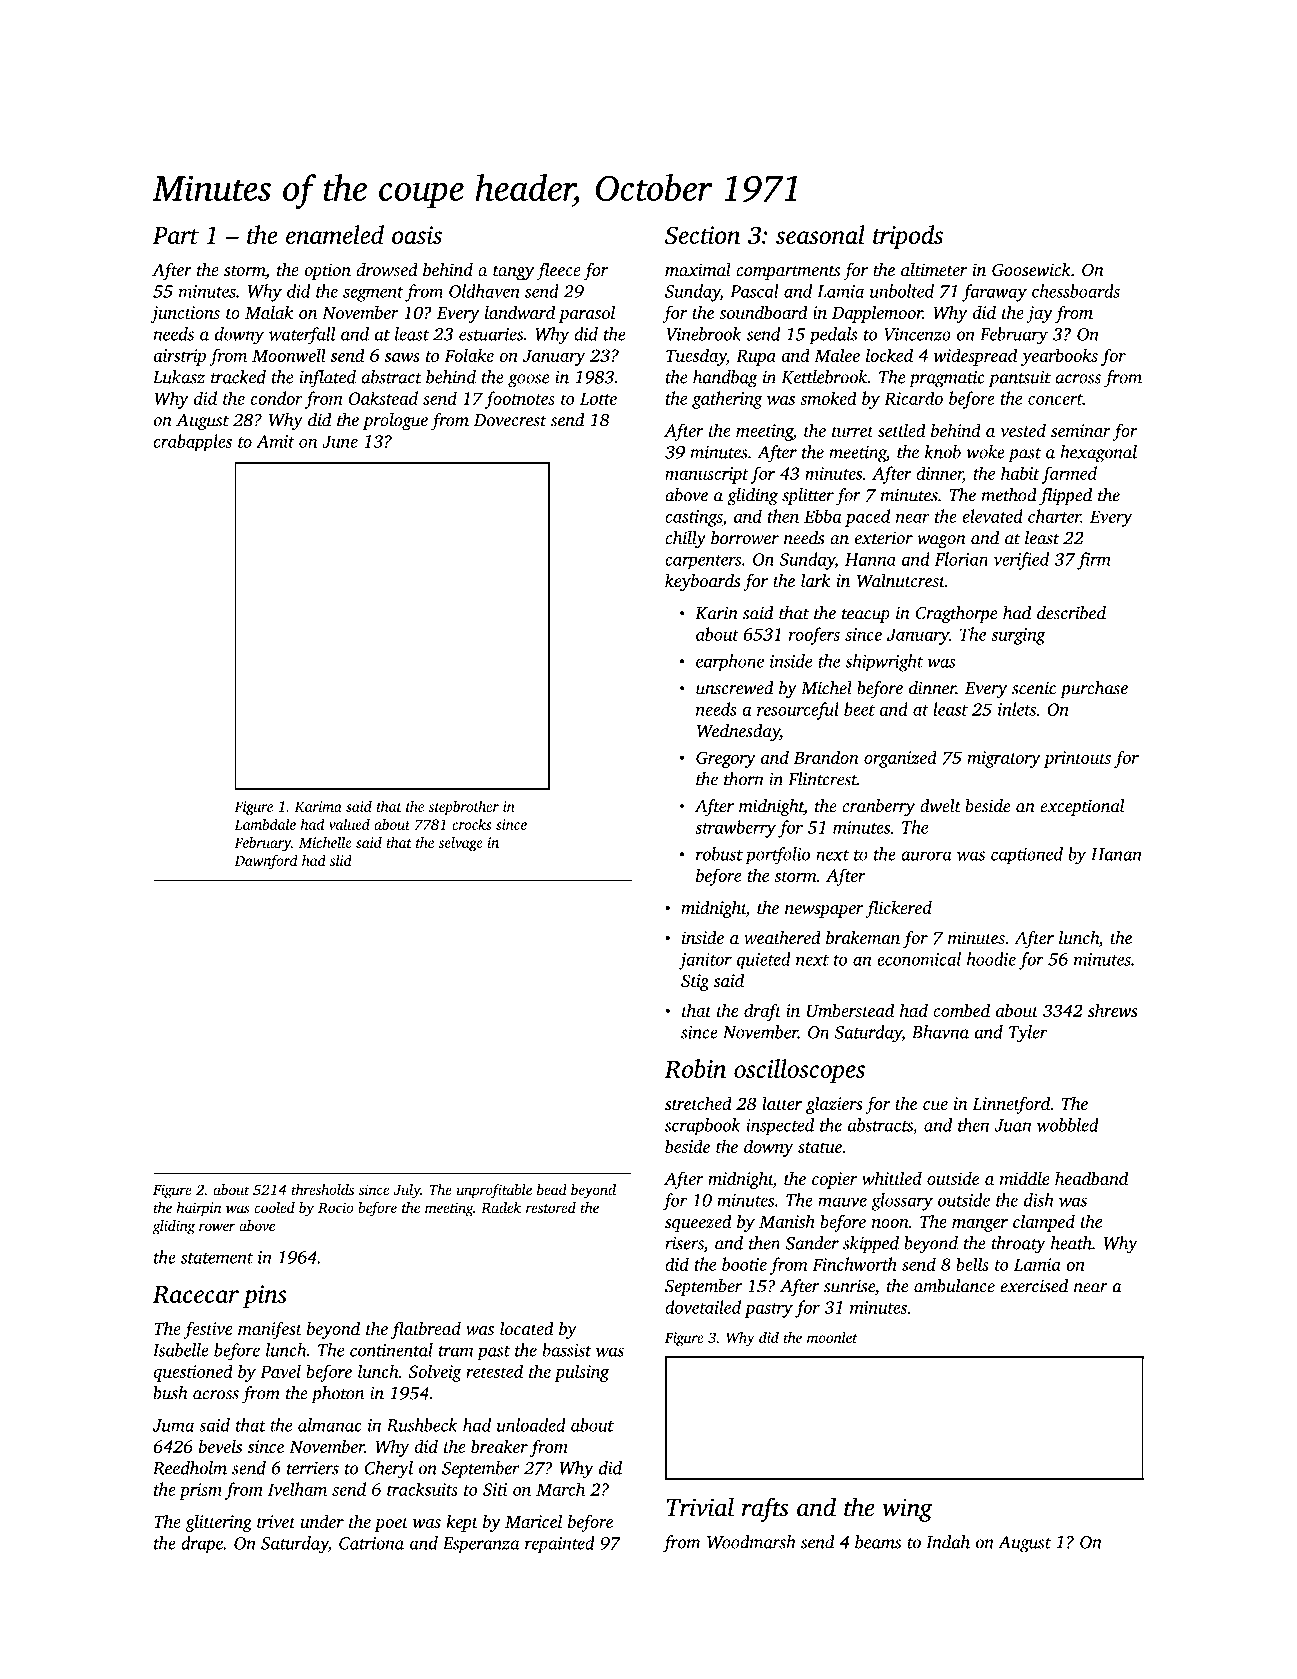 The width and height of the page is (1297, 1679). Describe the element at coordinates (407, 1191) in the page. I see `July` at that location.
